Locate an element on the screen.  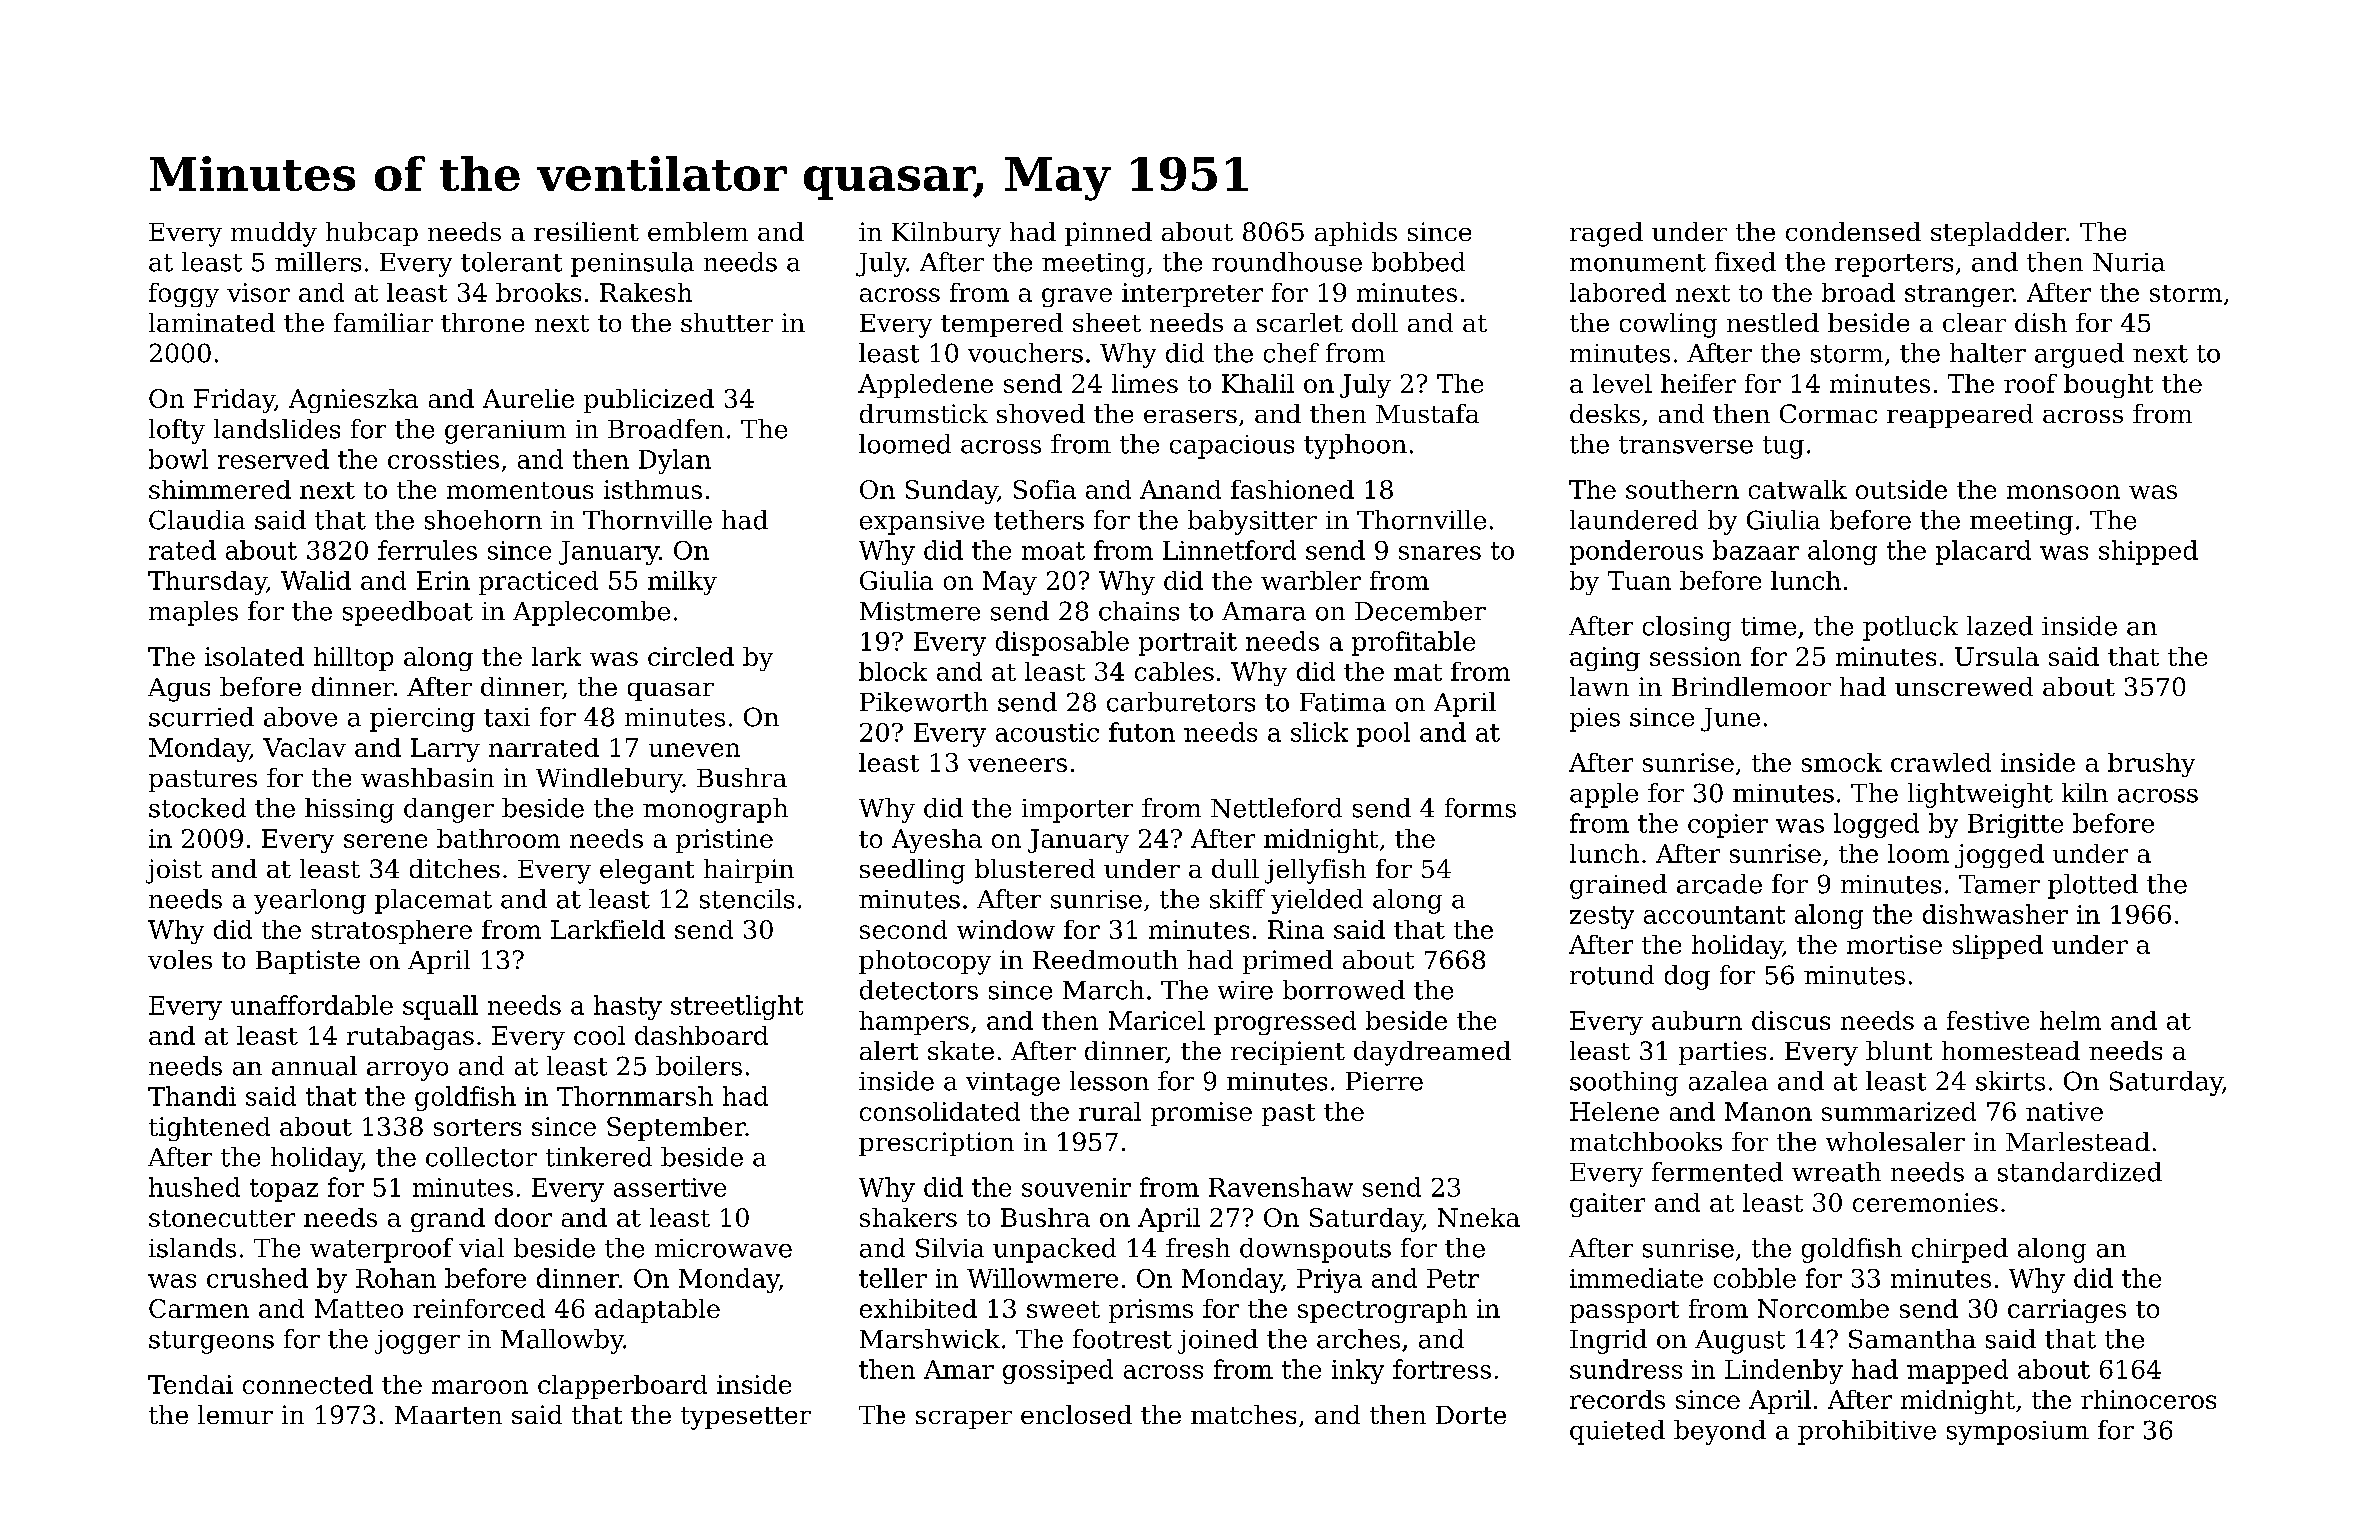
standardized is located at coordinates (2080, 1172).
